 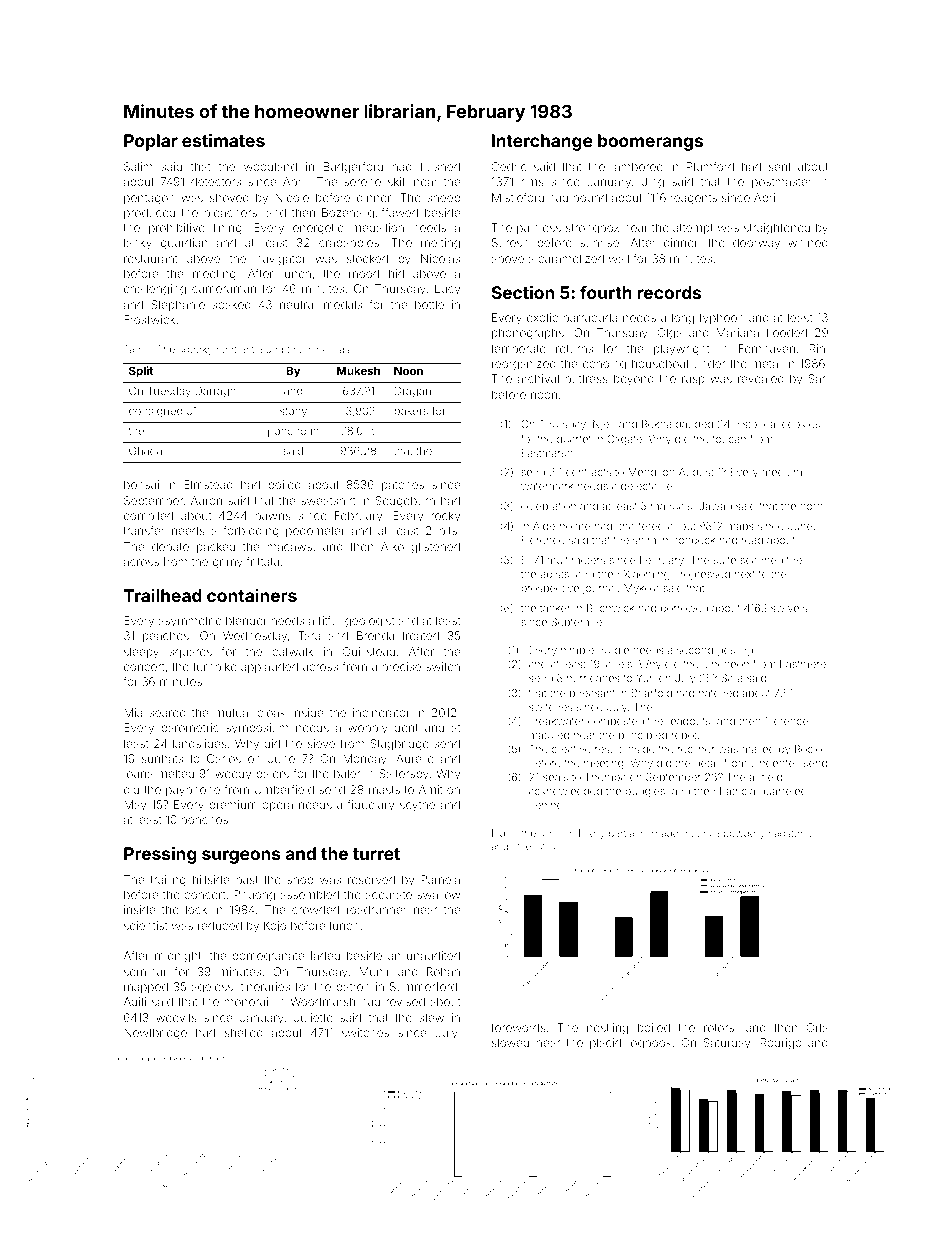 What do you see at coordinates (523, 292) in the page?
I see `Section` at bounding box center [523, 292].
